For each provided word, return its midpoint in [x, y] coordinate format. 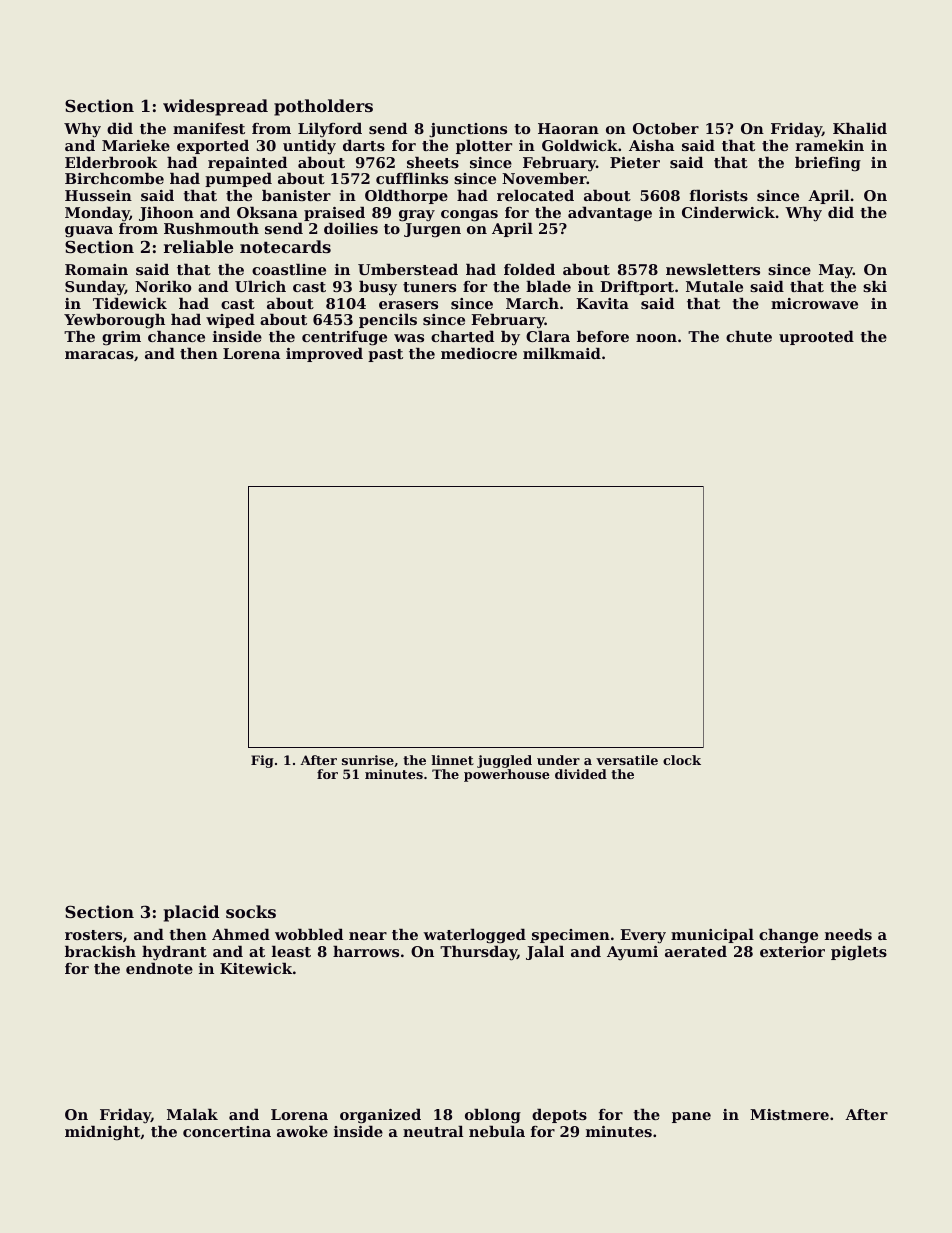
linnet [453, 760]
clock [682, 760]
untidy [309, 147]
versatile [627, 760]
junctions [468, 130]
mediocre [479, 353]
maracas [99, 355]
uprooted [816, 338]
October [666, 128]
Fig [262, 761]
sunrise [368, 760]
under [558, 760]
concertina [227, 1131]
